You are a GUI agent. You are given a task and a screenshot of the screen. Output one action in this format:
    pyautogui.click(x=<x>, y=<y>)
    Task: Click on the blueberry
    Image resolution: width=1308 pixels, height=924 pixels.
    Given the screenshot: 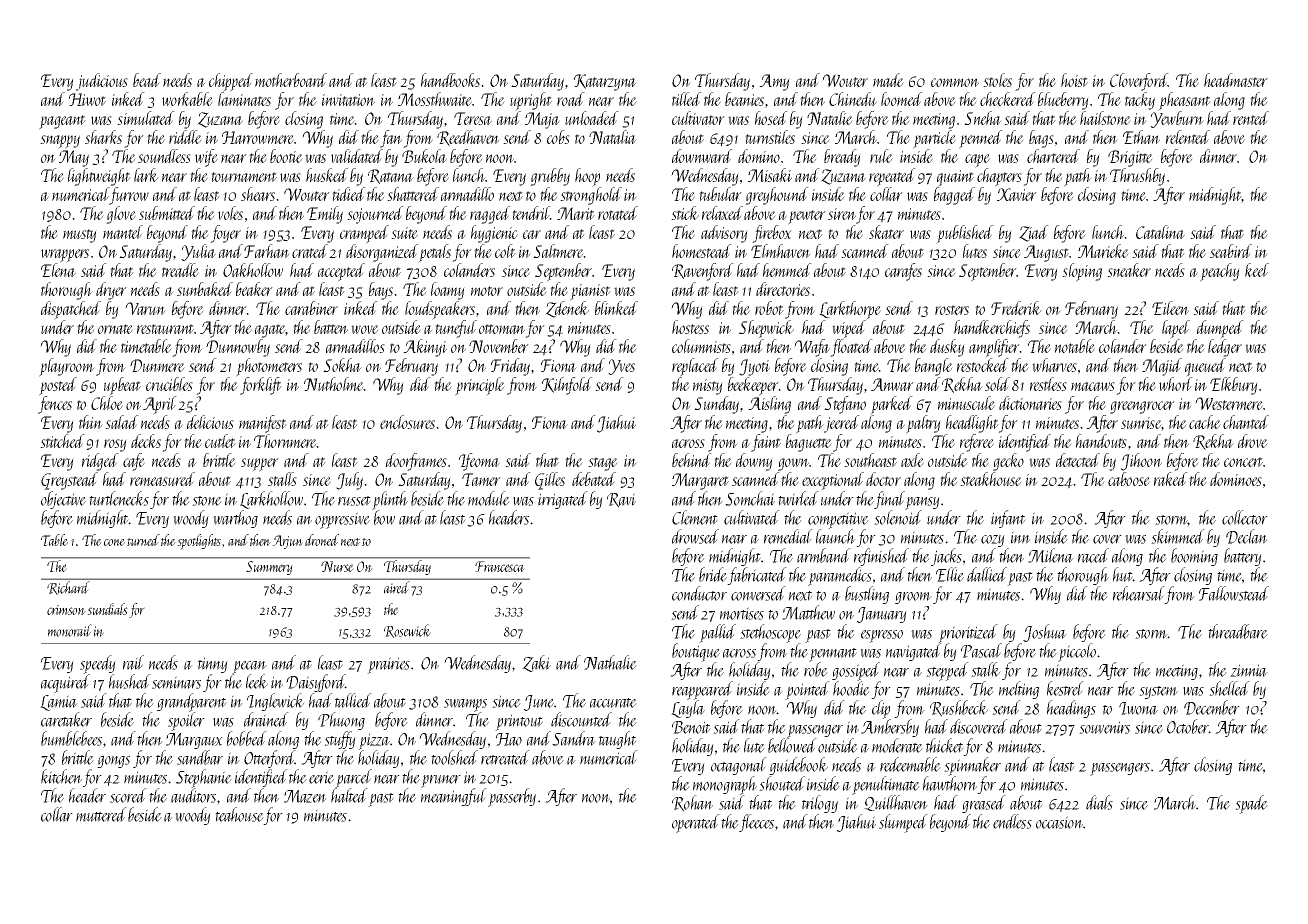 What is the action you would take?
    pyautogui.click(x=1063, y=101)
